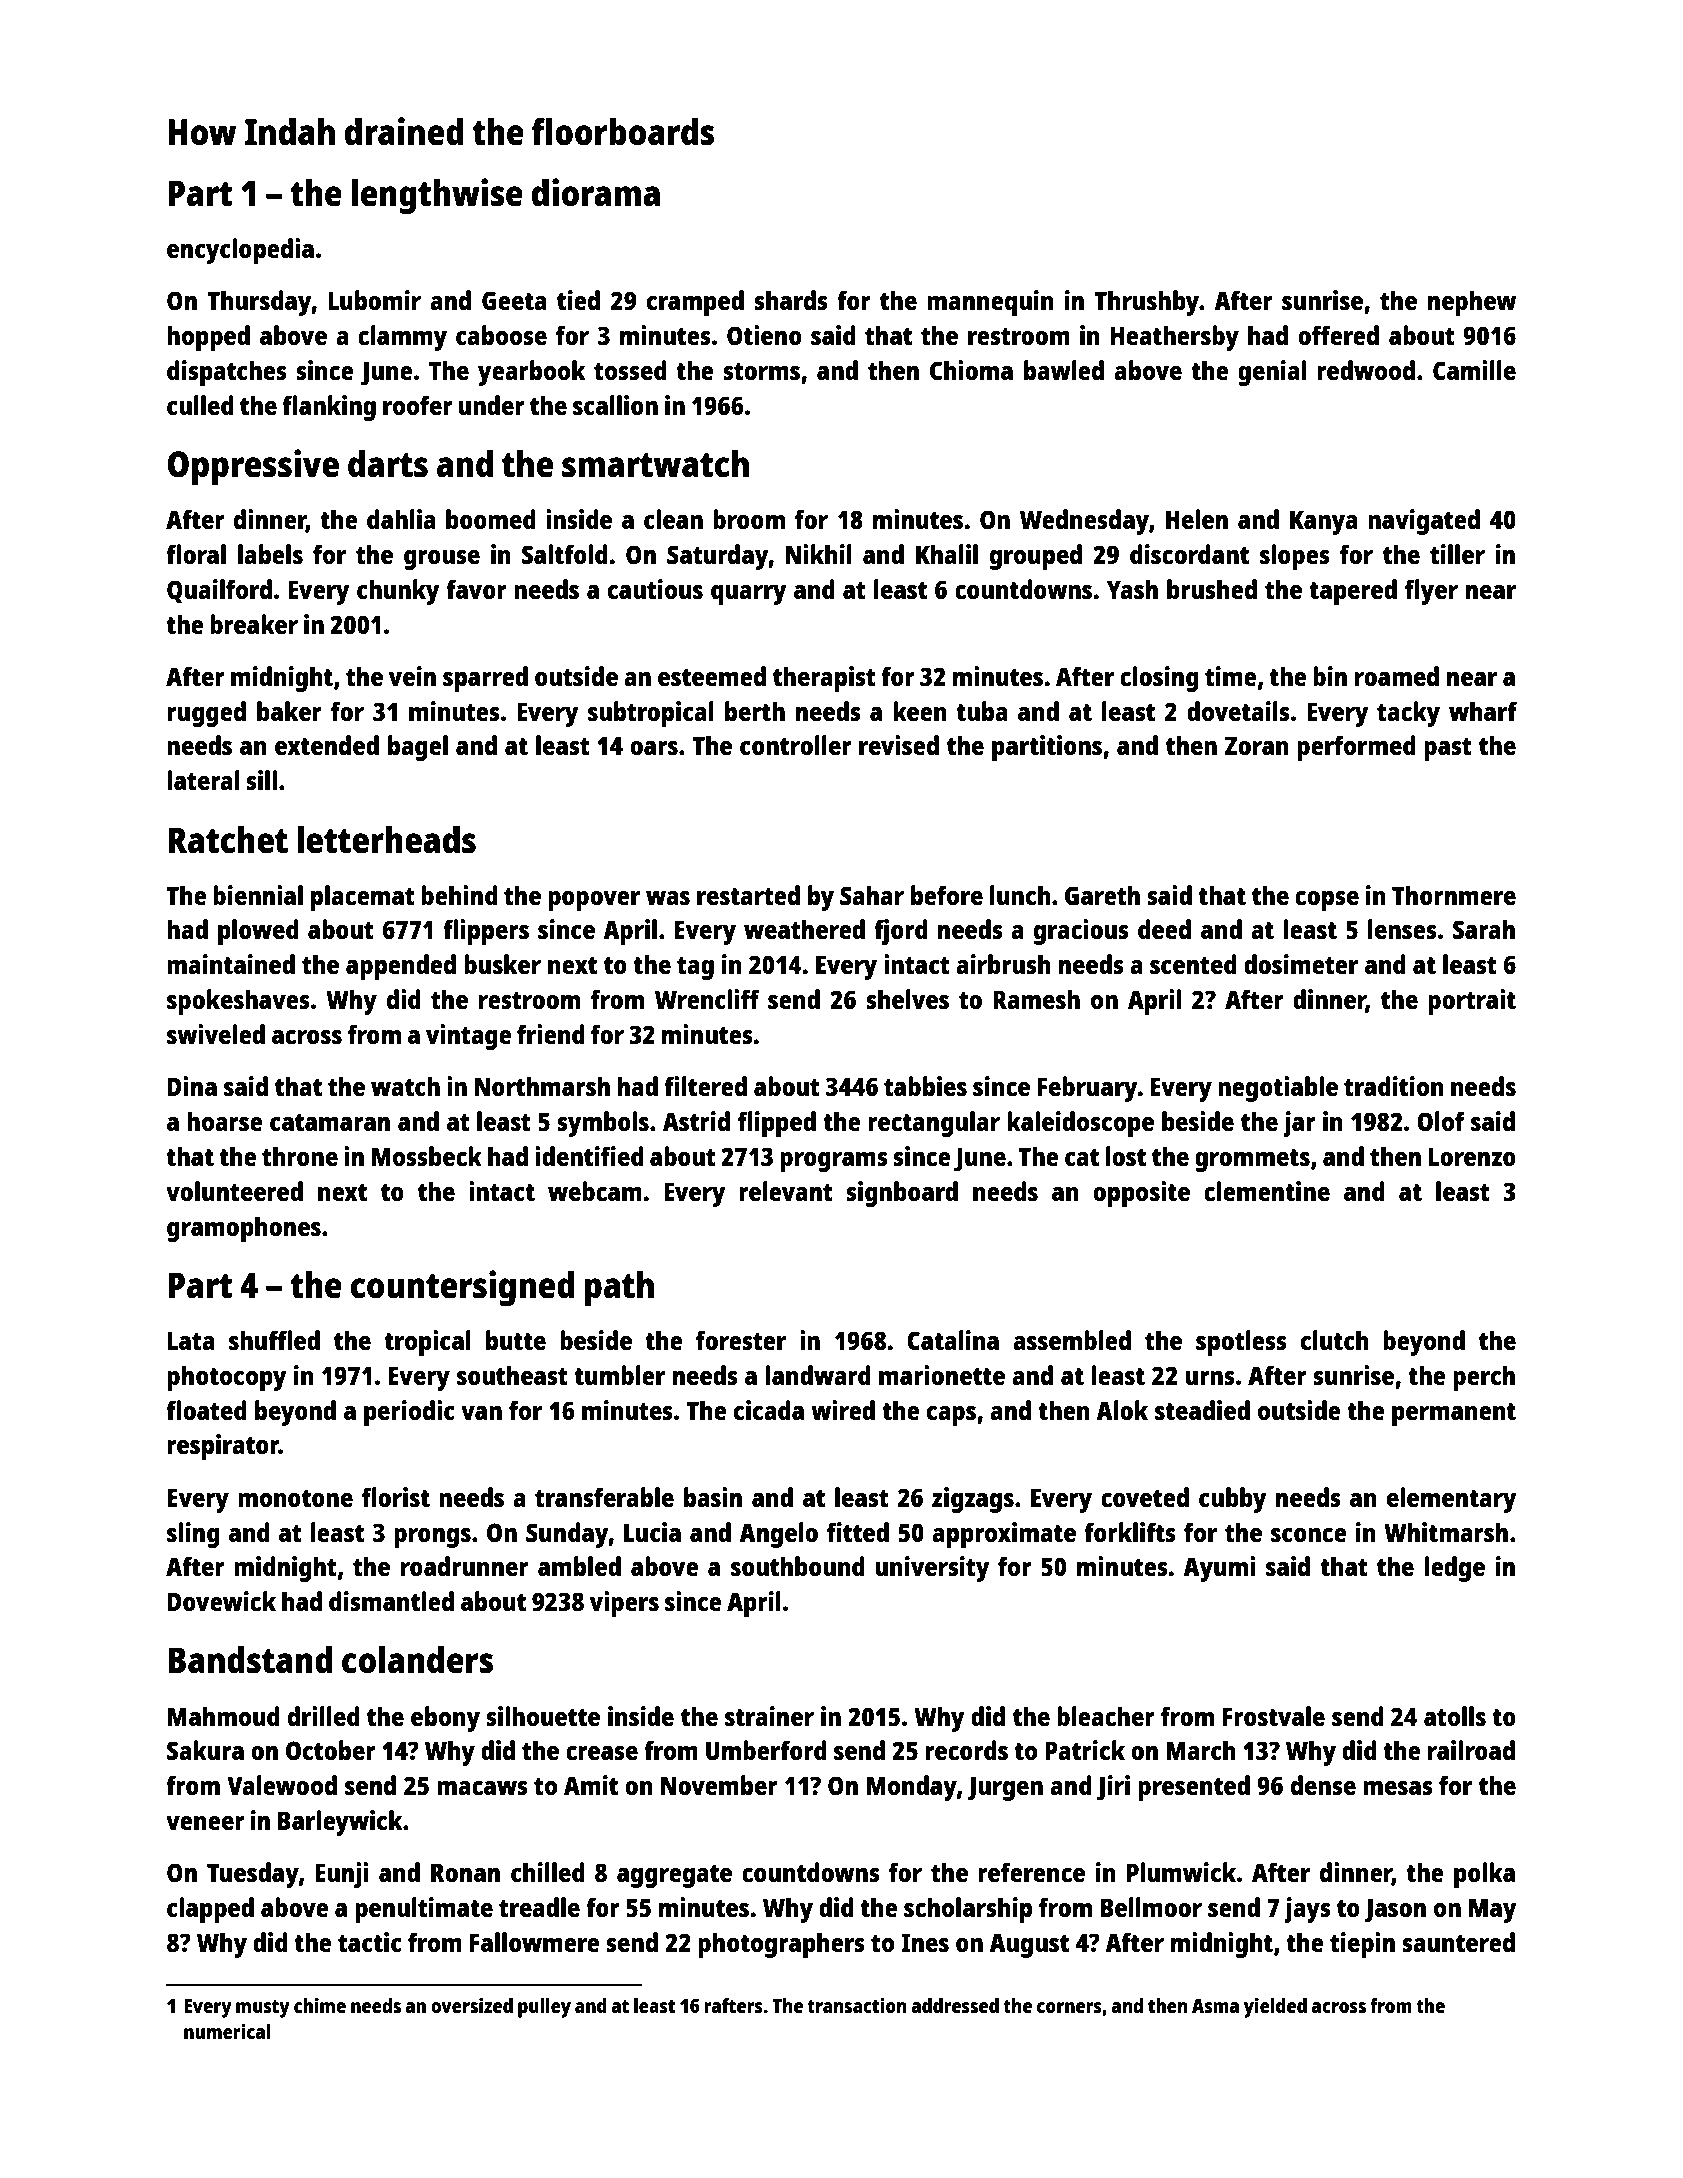  Describe the element at coordinates (219, 591) in the document. I see `Quailford` at that location.
